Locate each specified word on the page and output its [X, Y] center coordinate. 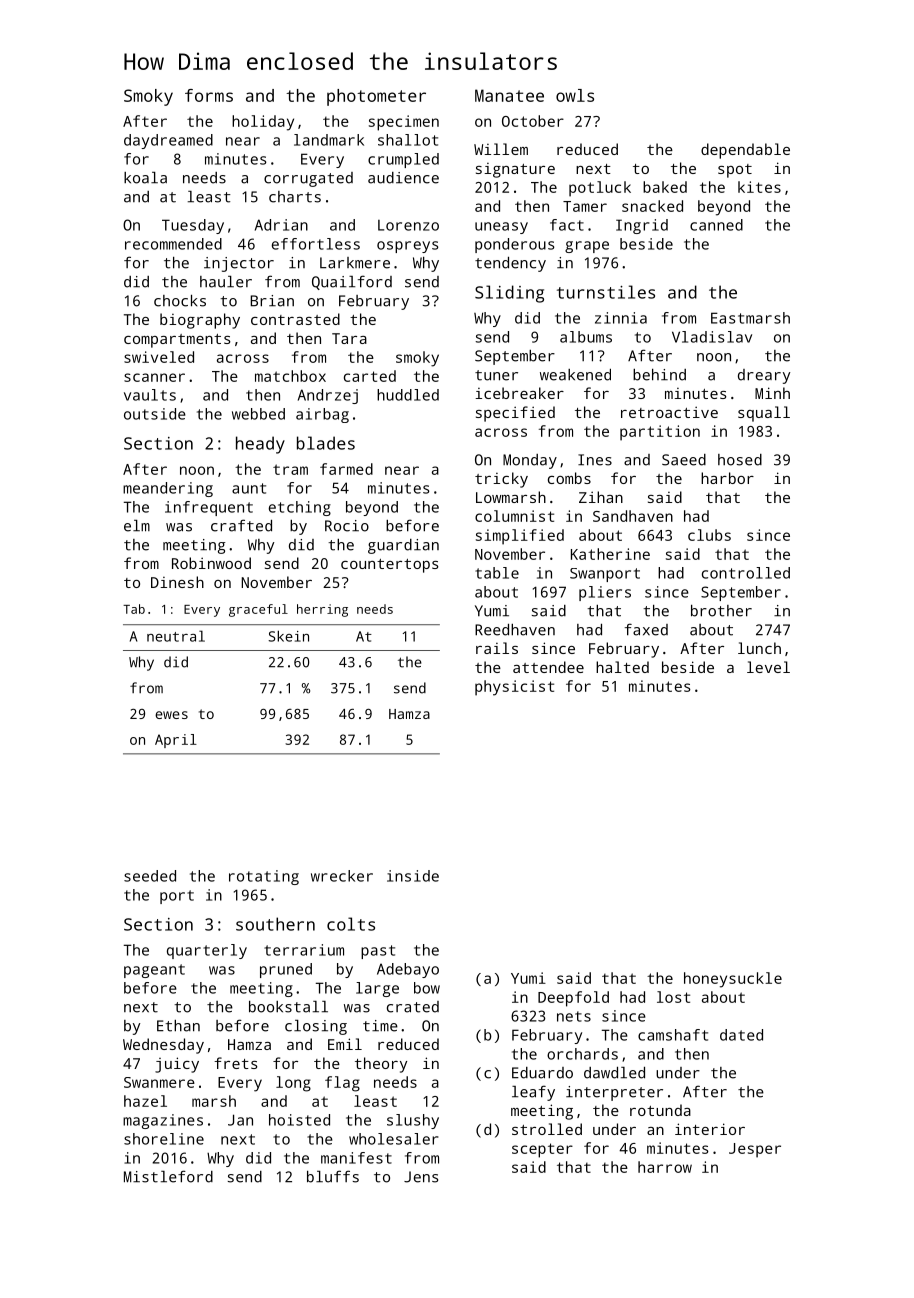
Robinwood [211, 563]
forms [209, 95]
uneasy [501, 228]
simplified [520, 537]
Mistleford [168, 1176]
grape [587, 247]
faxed [646, 629]
